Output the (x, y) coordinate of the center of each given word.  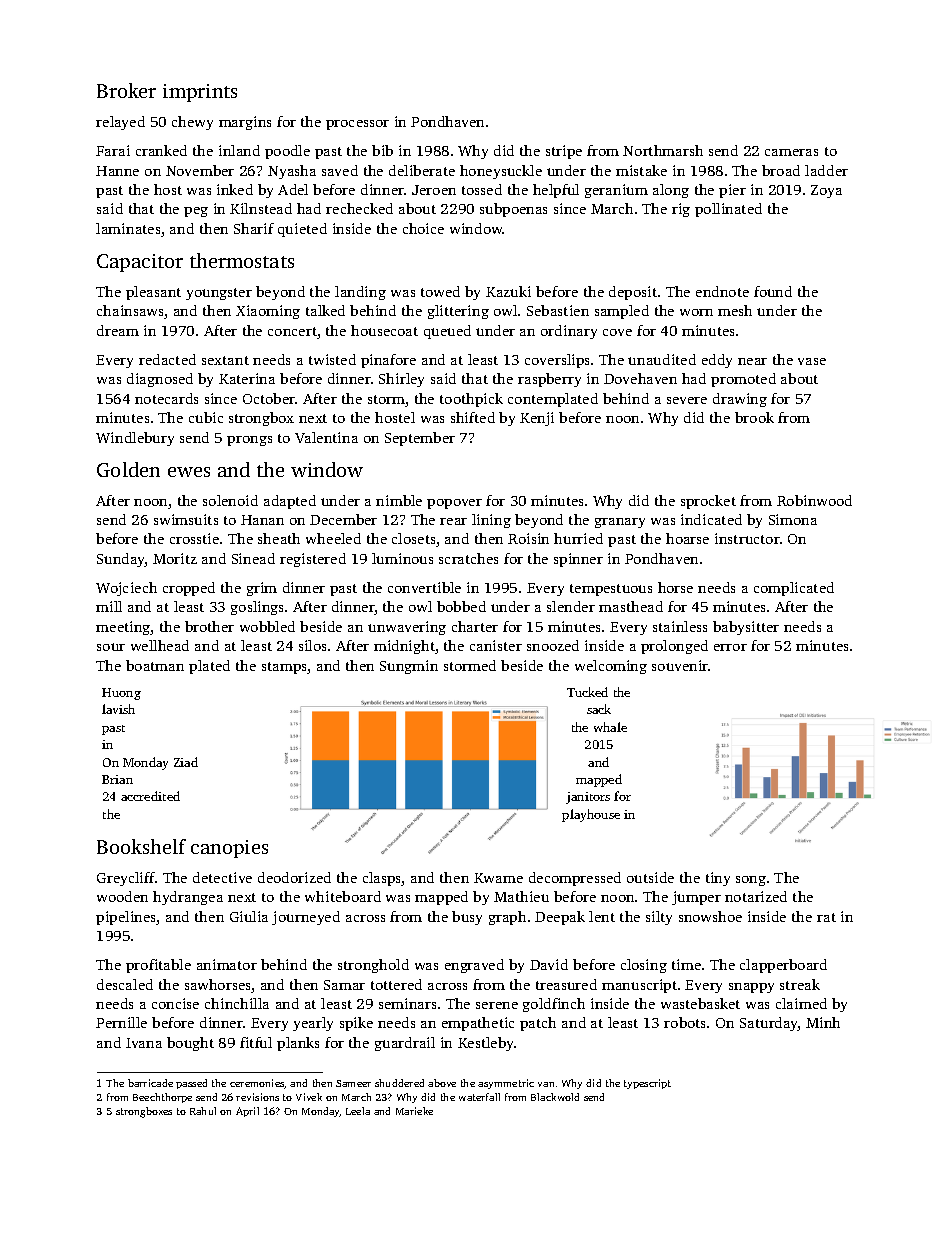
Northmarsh (663, 150)
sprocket (708, 502)
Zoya (826, 191)
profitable (158, 966)
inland (239, 150)
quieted (302, 230)
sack (599, 709)
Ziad (186, 762)
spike (356, 1024)
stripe (564, 152)
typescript (647, 1084)
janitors (588, 798)
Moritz (175, 558)
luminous (402, 558)
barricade (150, 1083)
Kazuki (508, 291)
